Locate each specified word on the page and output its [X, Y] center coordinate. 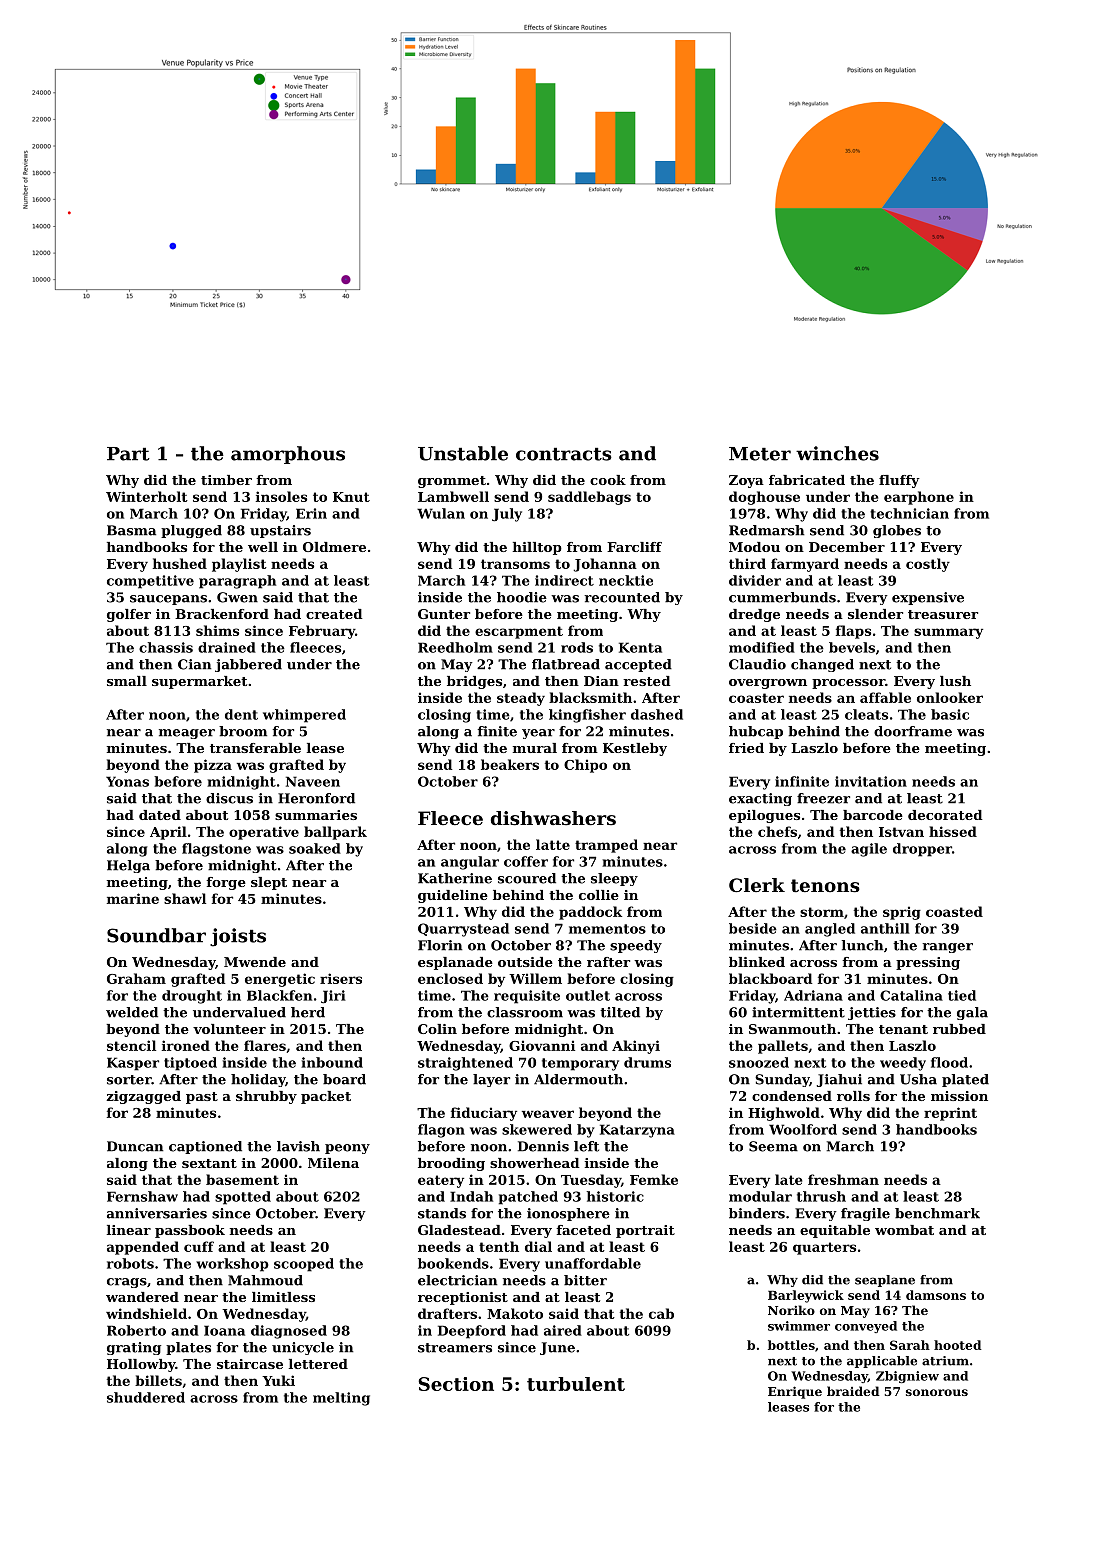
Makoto [515, 1313]
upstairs [280, 531]
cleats [866, 714]
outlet [588, 995]
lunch [862, 945]
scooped [304, 1265]
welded [132, 1012]
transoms [515, 564]
